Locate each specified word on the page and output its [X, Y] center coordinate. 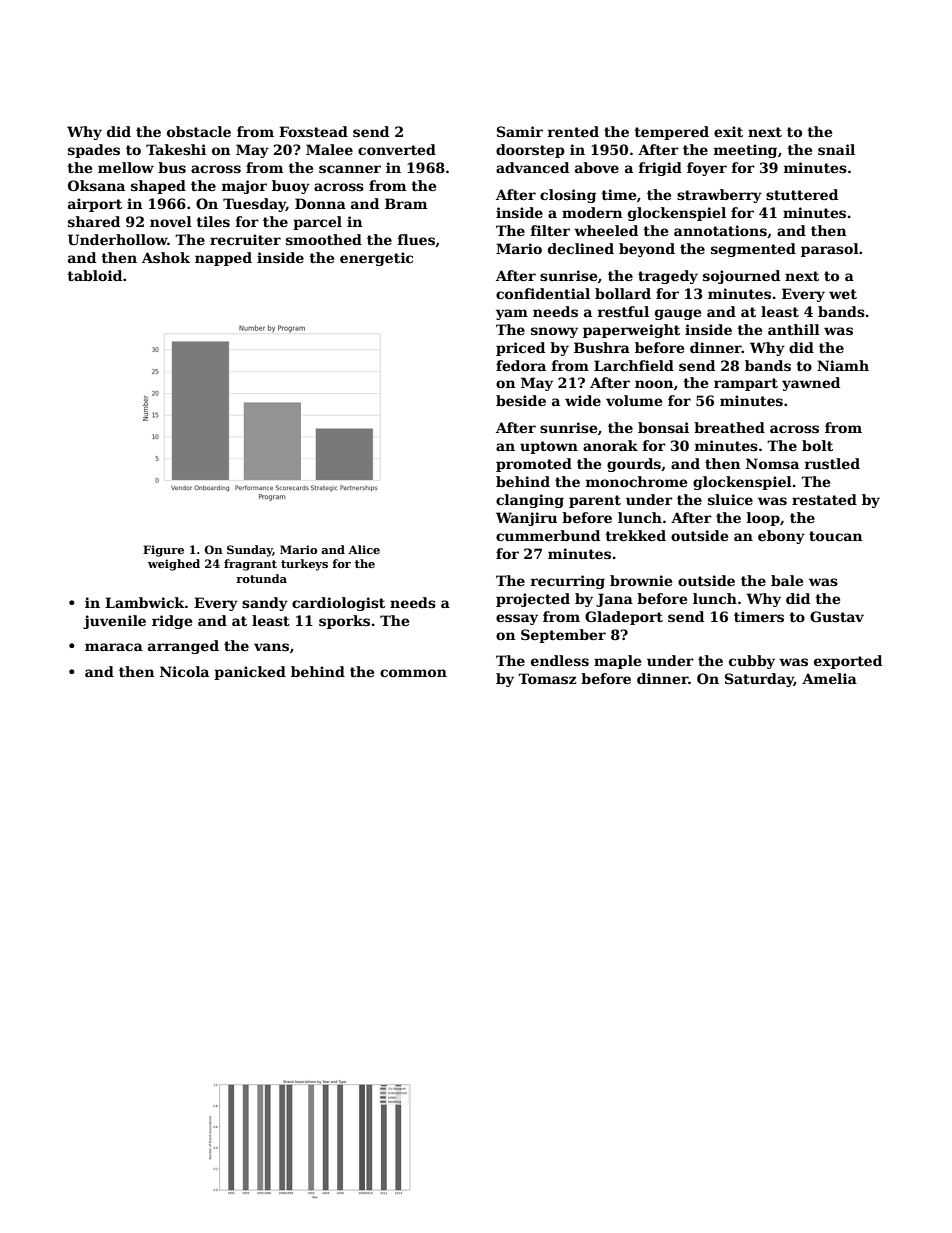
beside [521, 400]
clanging [530, 501]
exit [728, 131]
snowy [554, 332]
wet [843, 294]
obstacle [199, 131]
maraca [114, 647]
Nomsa [772, 463]
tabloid [94, 275]
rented [573, 131]
